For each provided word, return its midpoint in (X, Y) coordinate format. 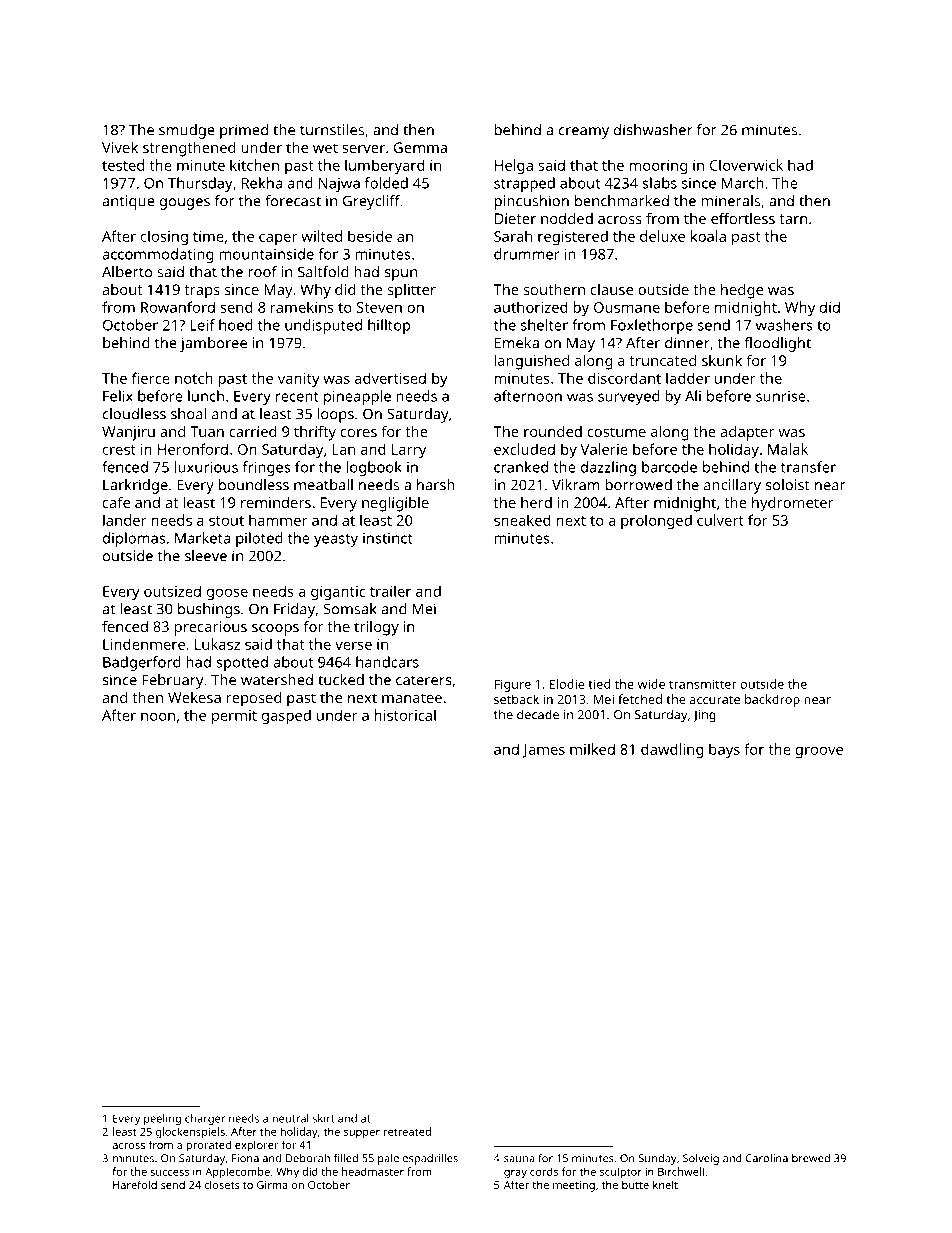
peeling (162, 1119)
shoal (188, 414)
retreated (407, 1131)
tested (123, 165)
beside (370, 236)
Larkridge (135, 486)
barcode (669, 467)
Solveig (701, 1159)
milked (592, 749)
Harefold (135, 1184)
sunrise (781, 396)
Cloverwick (746, 165)
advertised (390, 378)
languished (532, 362)
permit (234, 717)
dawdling (672, 751)
